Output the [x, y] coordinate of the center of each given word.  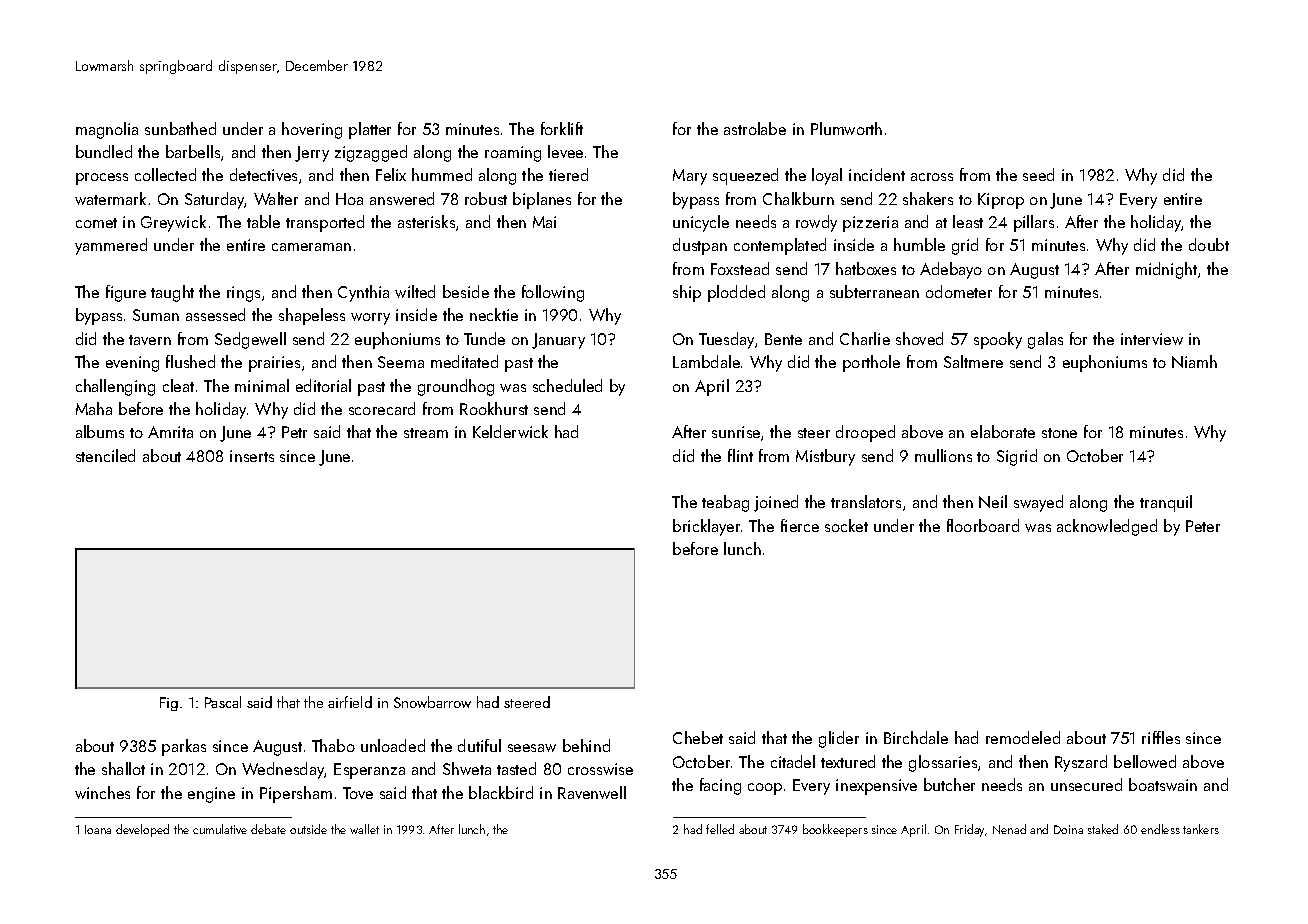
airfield [350, 702]
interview [1152, 339]
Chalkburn [798, 198]
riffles [1161, 737]
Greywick [173, 223]
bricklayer [706, 527]
